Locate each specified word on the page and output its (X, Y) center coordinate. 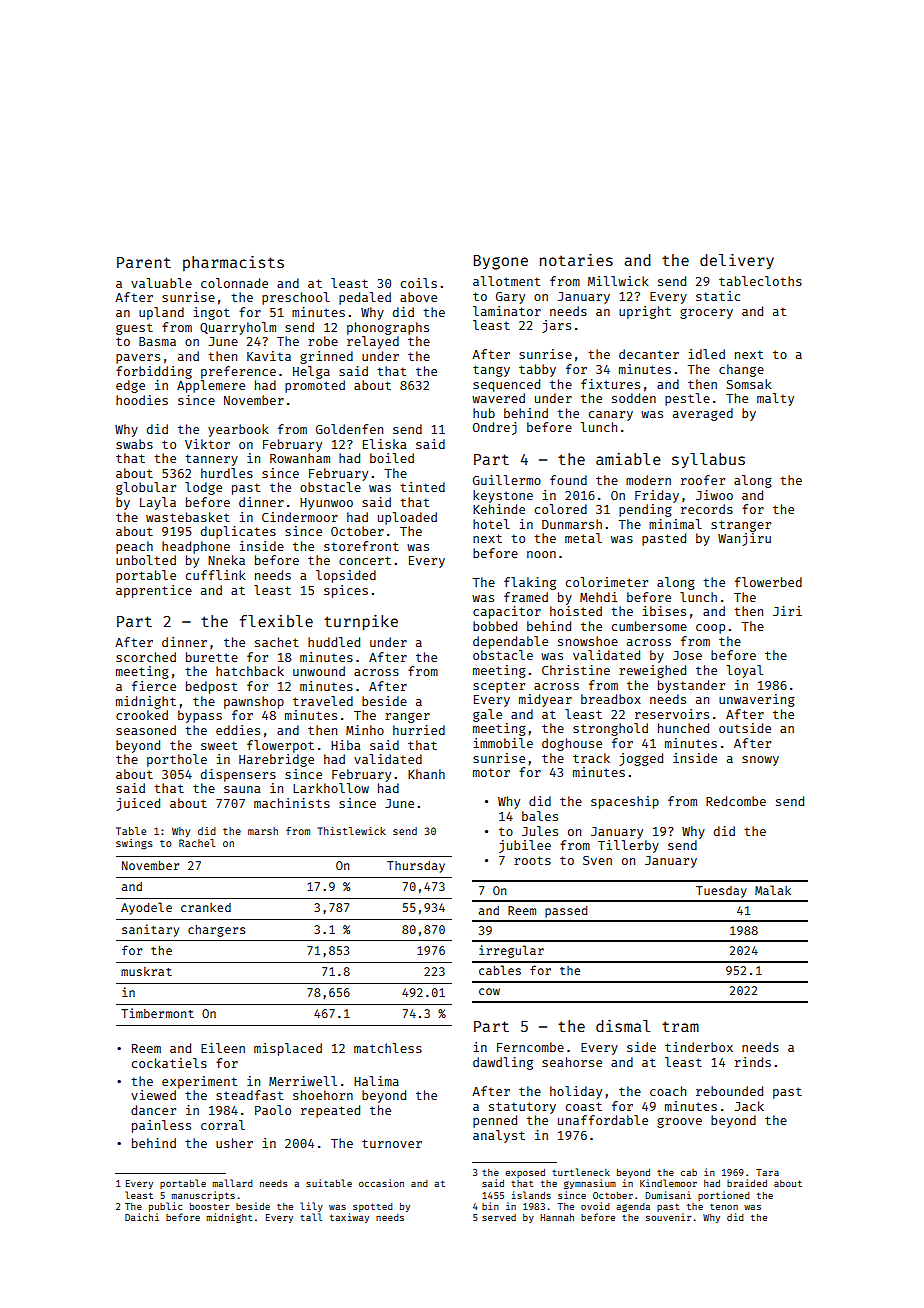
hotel (491, 524)
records (707, 509)
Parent (144, 262)
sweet (219, 745)
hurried (419, 730)
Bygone (501, 262)
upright (645, 312)
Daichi (142, 1217)
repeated (330, 1111)
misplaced (288, 1049)
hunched (683, 728)
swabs (134, 444)
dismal (623, 1026)
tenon (724, 1206)
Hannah (557, 1217)
